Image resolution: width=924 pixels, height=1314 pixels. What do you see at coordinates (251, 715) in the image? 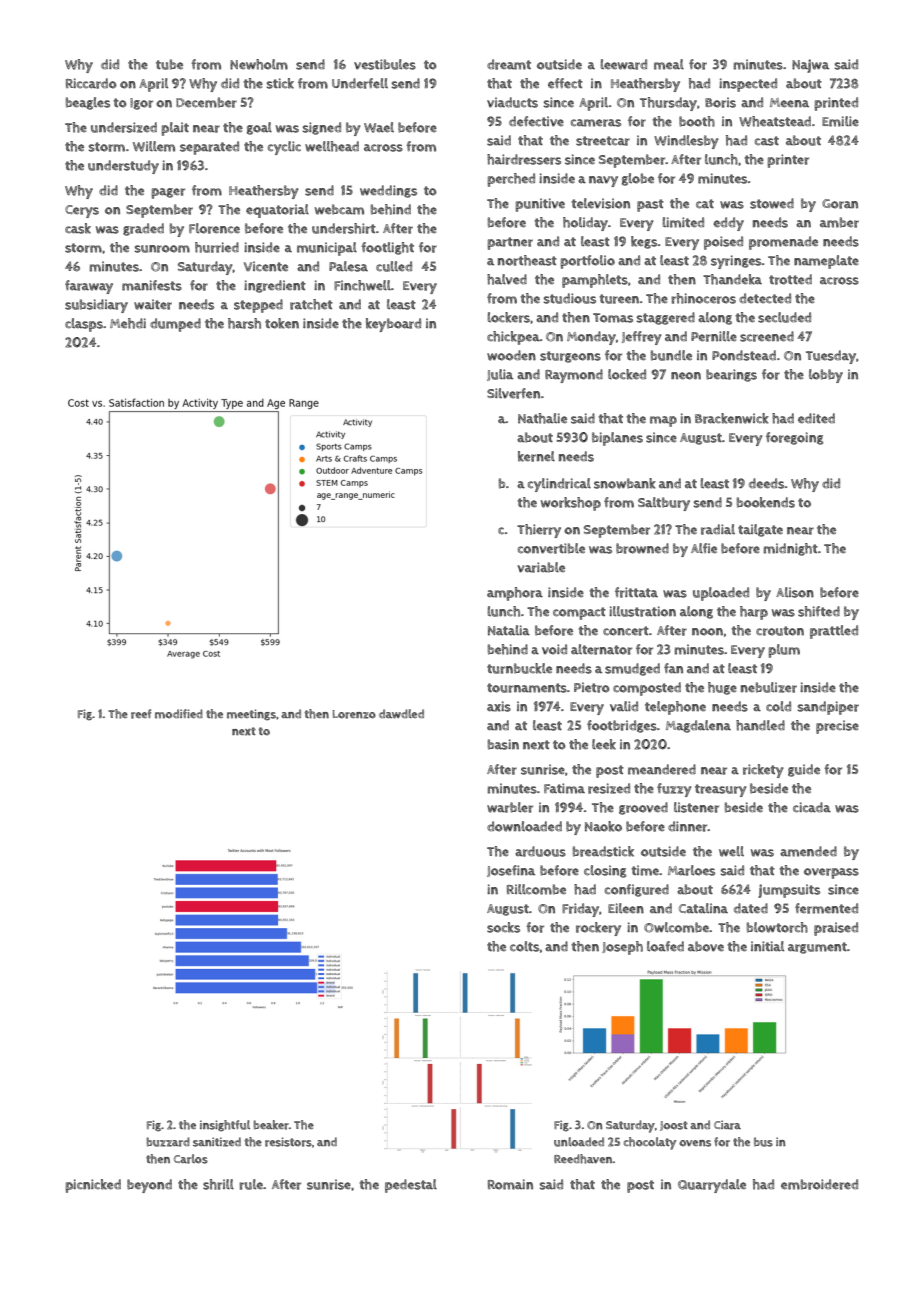
I see `meetings` at bounding box center [251, 715].
